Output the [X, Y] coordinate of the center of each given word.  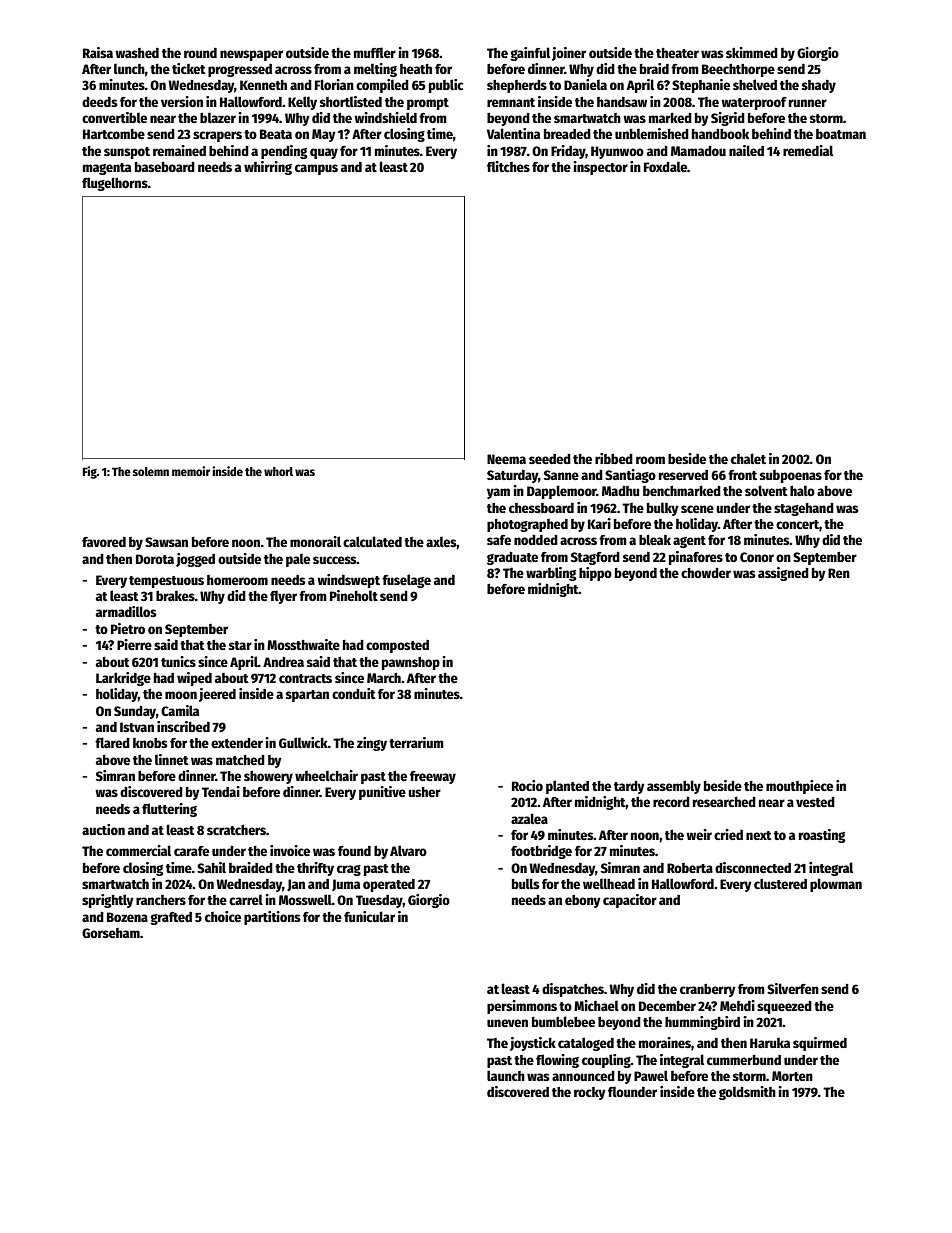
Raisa [98, 52]
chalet [748, 458]
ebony [583, 901]
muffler [375, 52]
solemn [151, 471]
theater [677, 53]
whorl [278, 471]
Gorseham [111, 933]
